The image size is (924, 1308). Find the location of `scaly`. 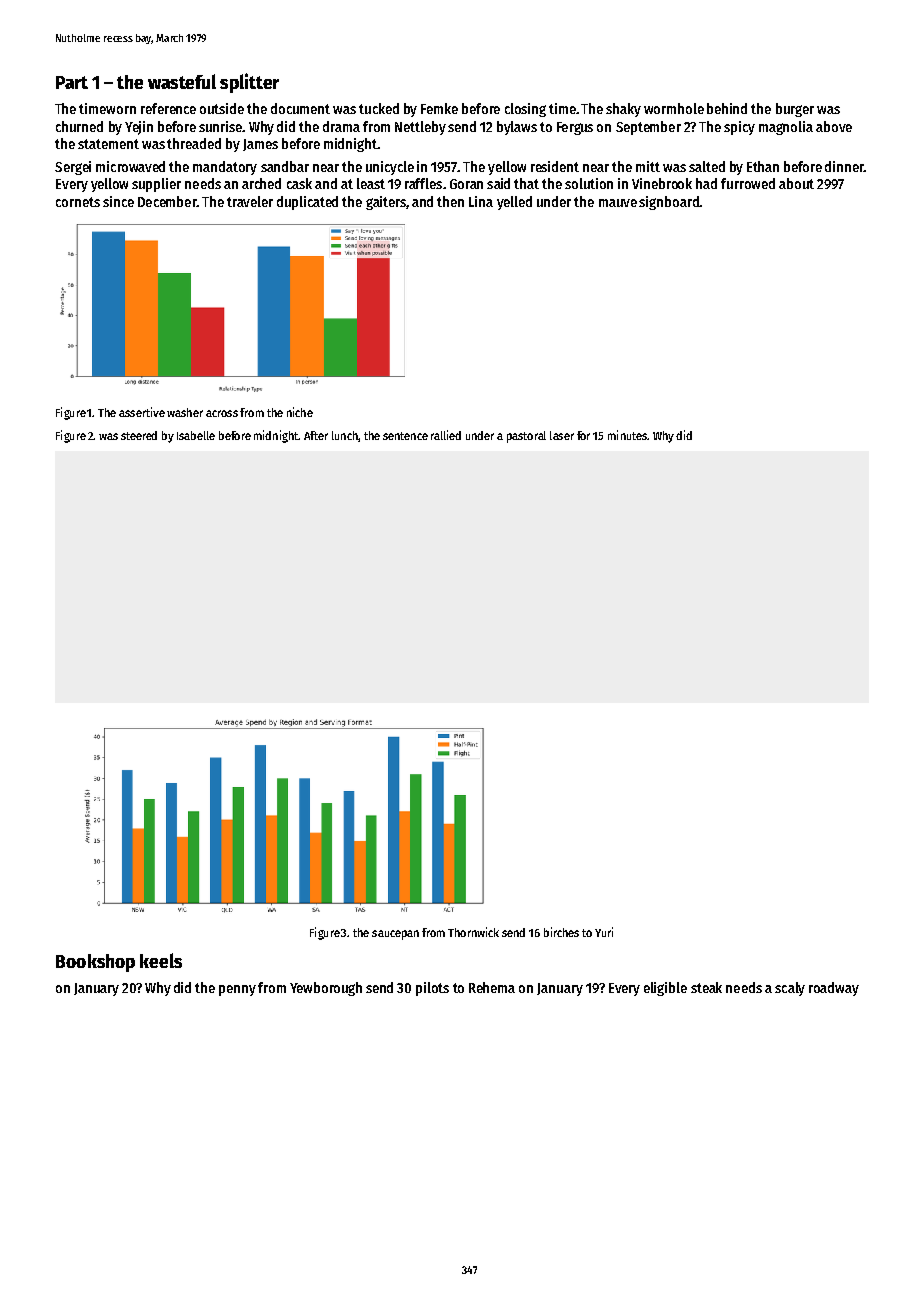

scaly is located at coordinates (790, 989).
